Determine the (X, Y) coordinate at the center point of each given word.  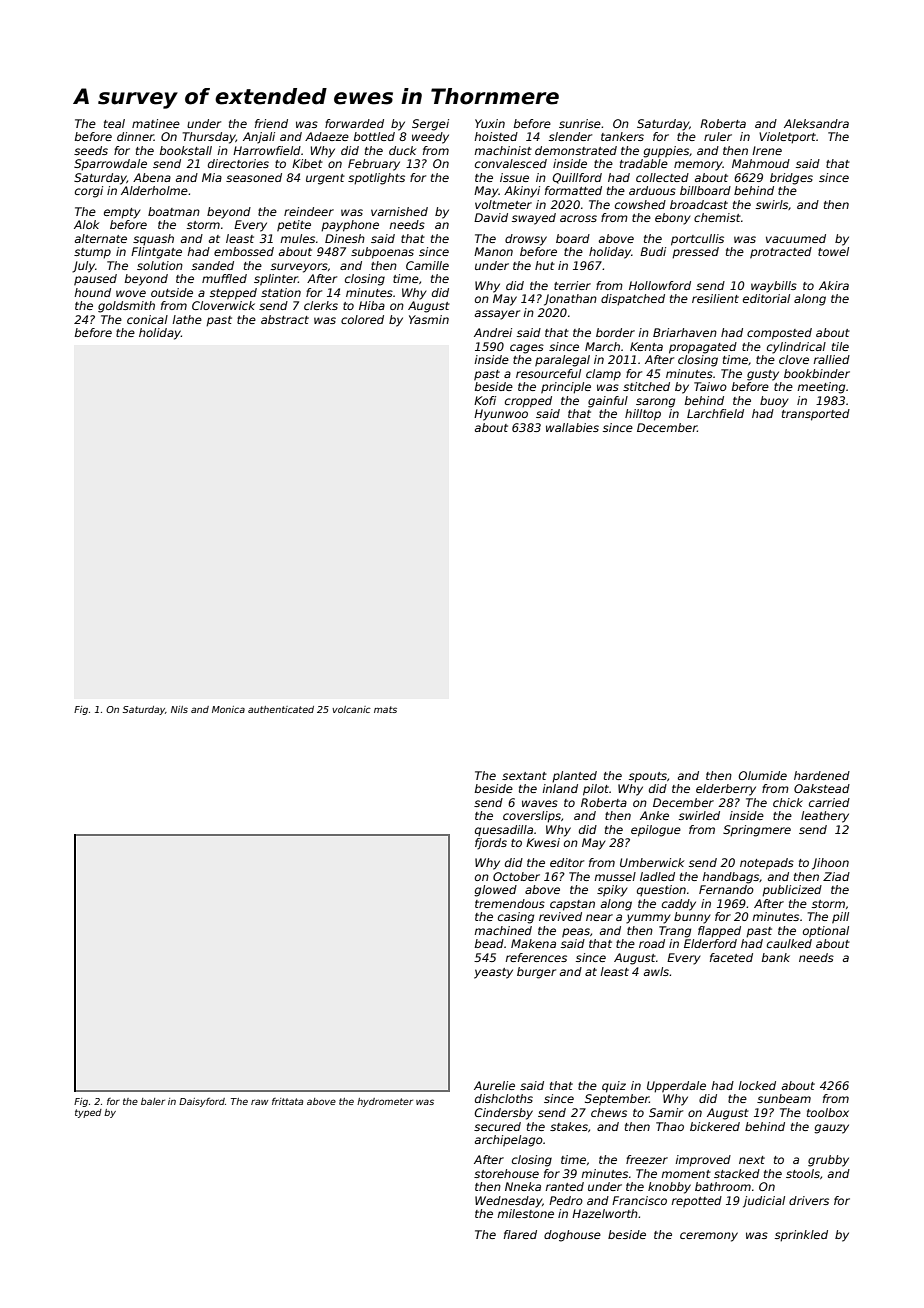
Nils (179, 709)
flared (520, 1234)
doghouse (572, 1236)
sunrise (580, 123)
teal (114, 123)
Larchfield (715, 413)
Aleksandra (816, 123)
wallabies (572, 427)
